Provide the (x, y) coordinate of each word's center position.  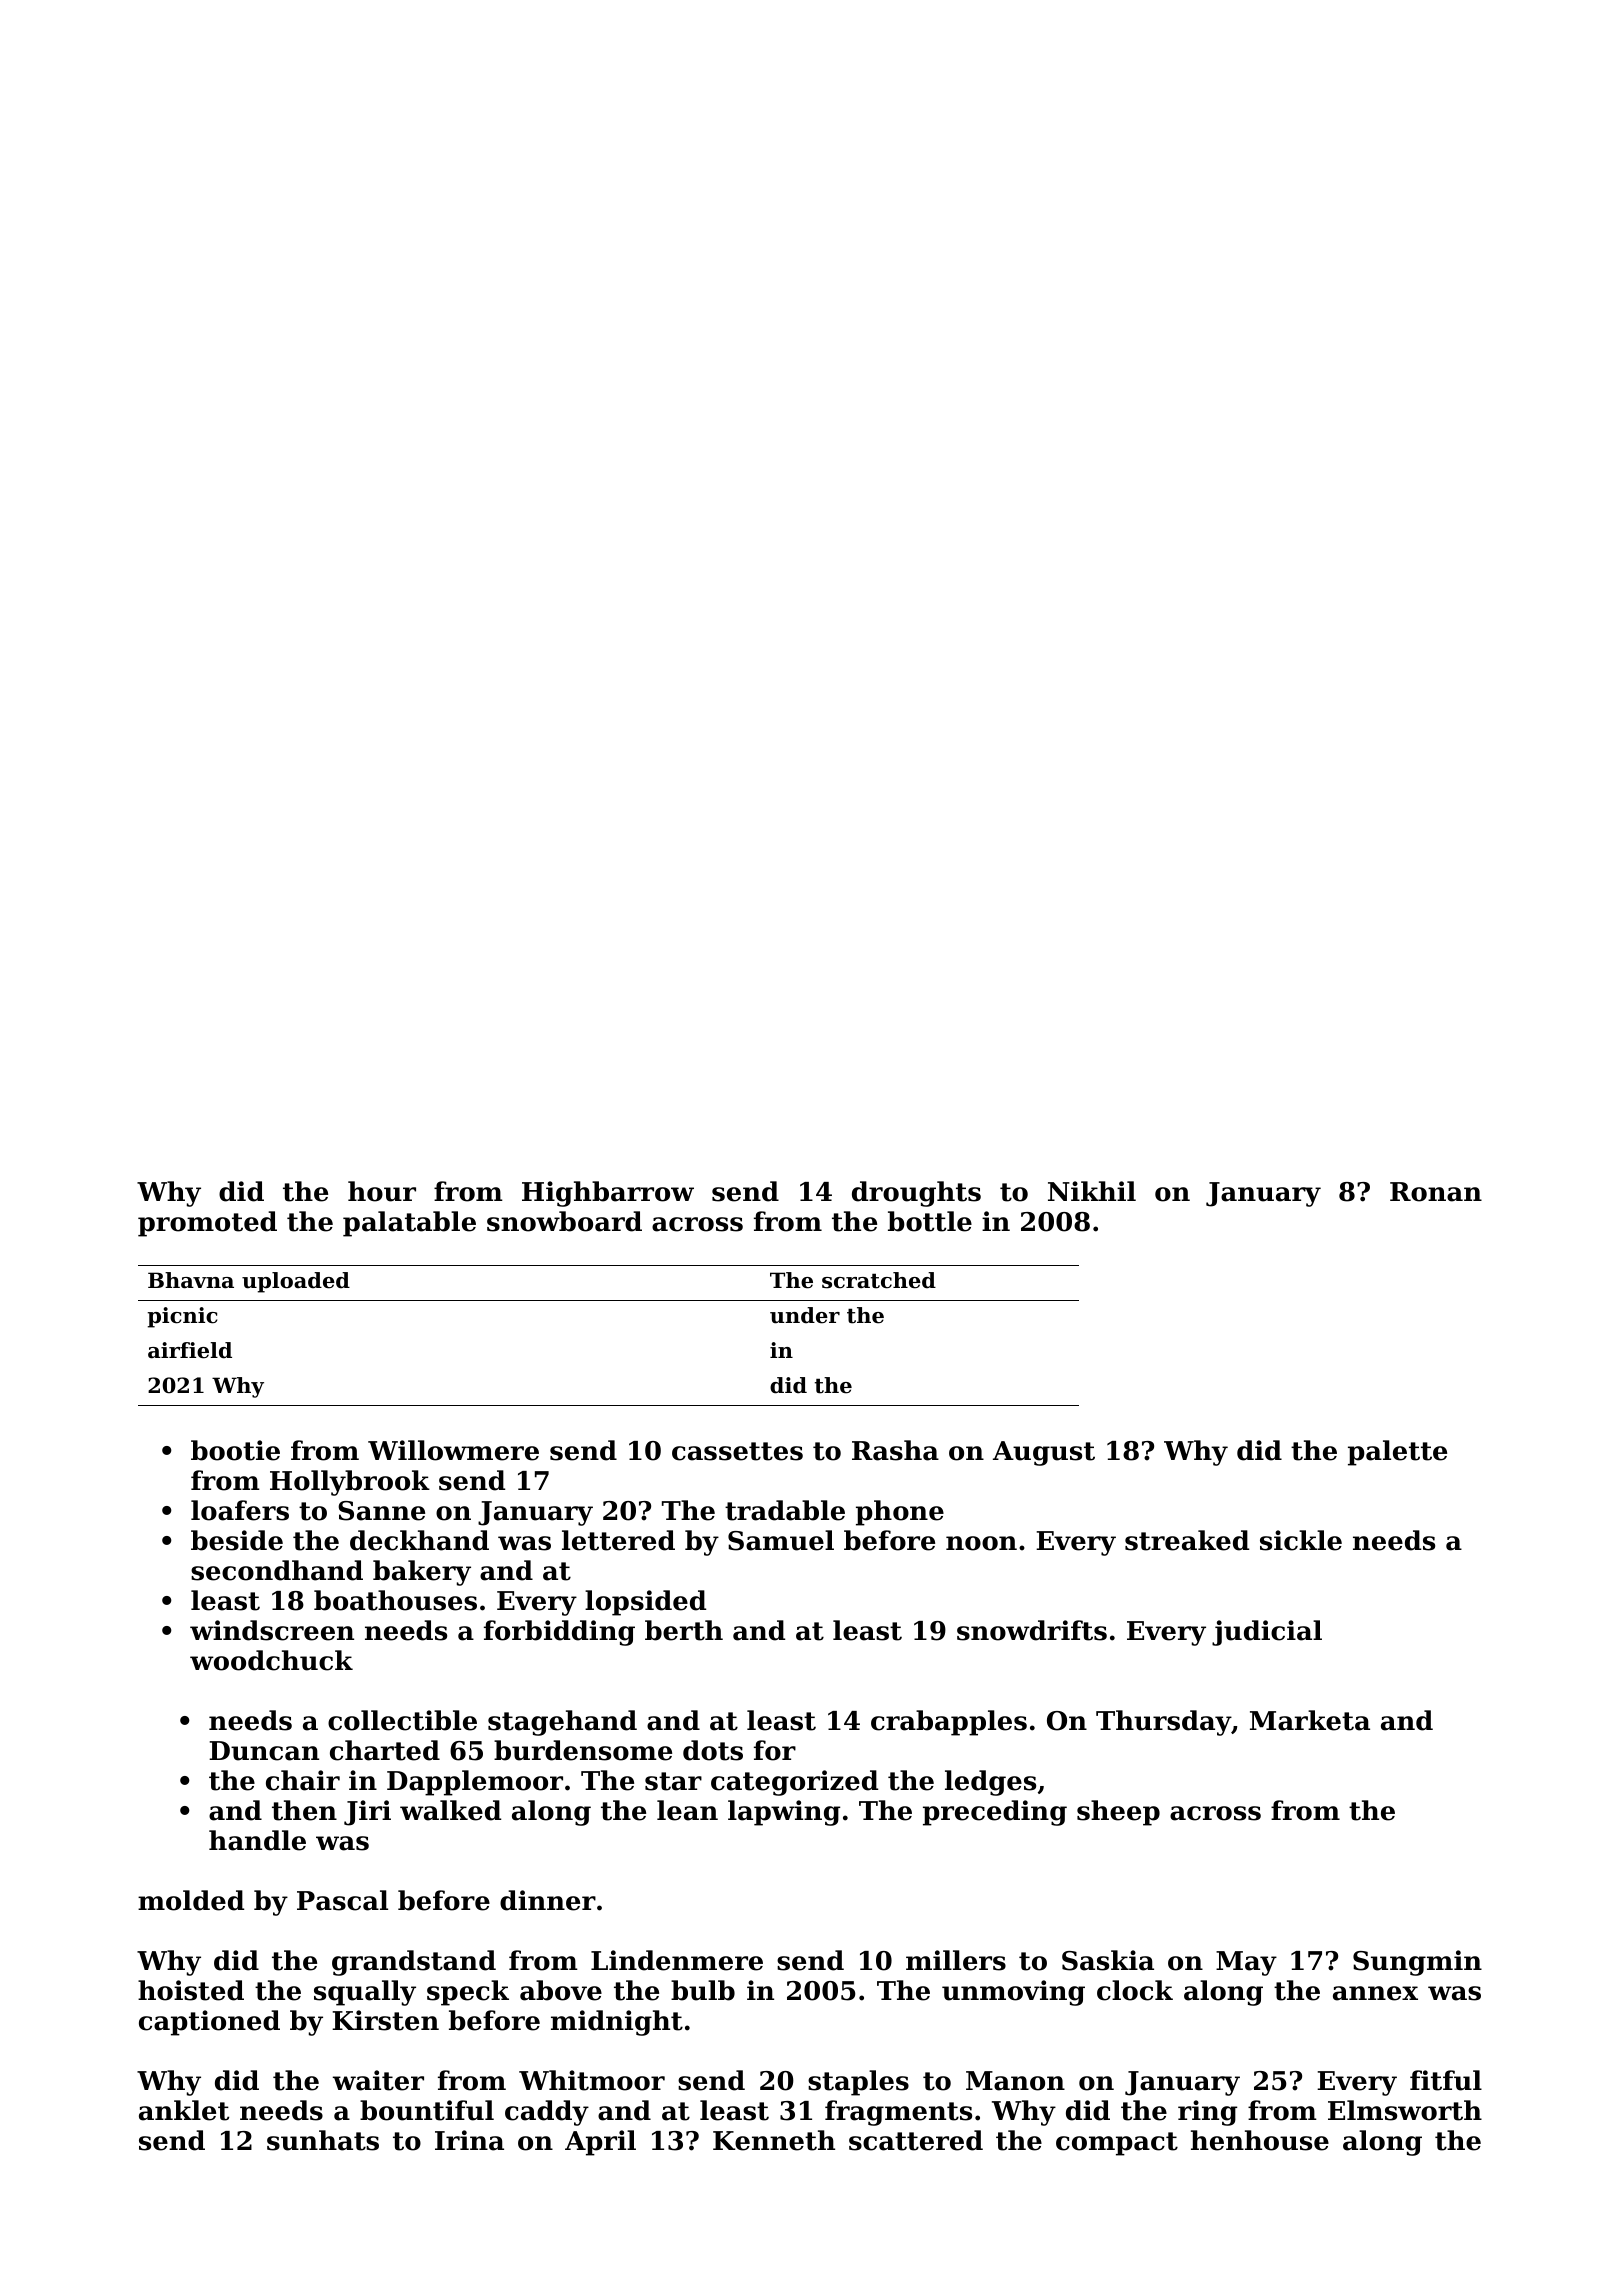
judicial (1267, 1633)
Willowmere (453, 1450)
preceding (995, 1813)
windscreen (272, 1630)
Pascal (342, 1900)
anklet (184, 2110)
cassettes (737, 1451)
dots (713, 1750)
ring (1207, 2113)
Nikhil (1092, 1191)
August (1044, 1453)
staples (858, 2083)
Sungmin (1417, 1963)
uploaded (296, 1282)
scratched (879, 1280)
